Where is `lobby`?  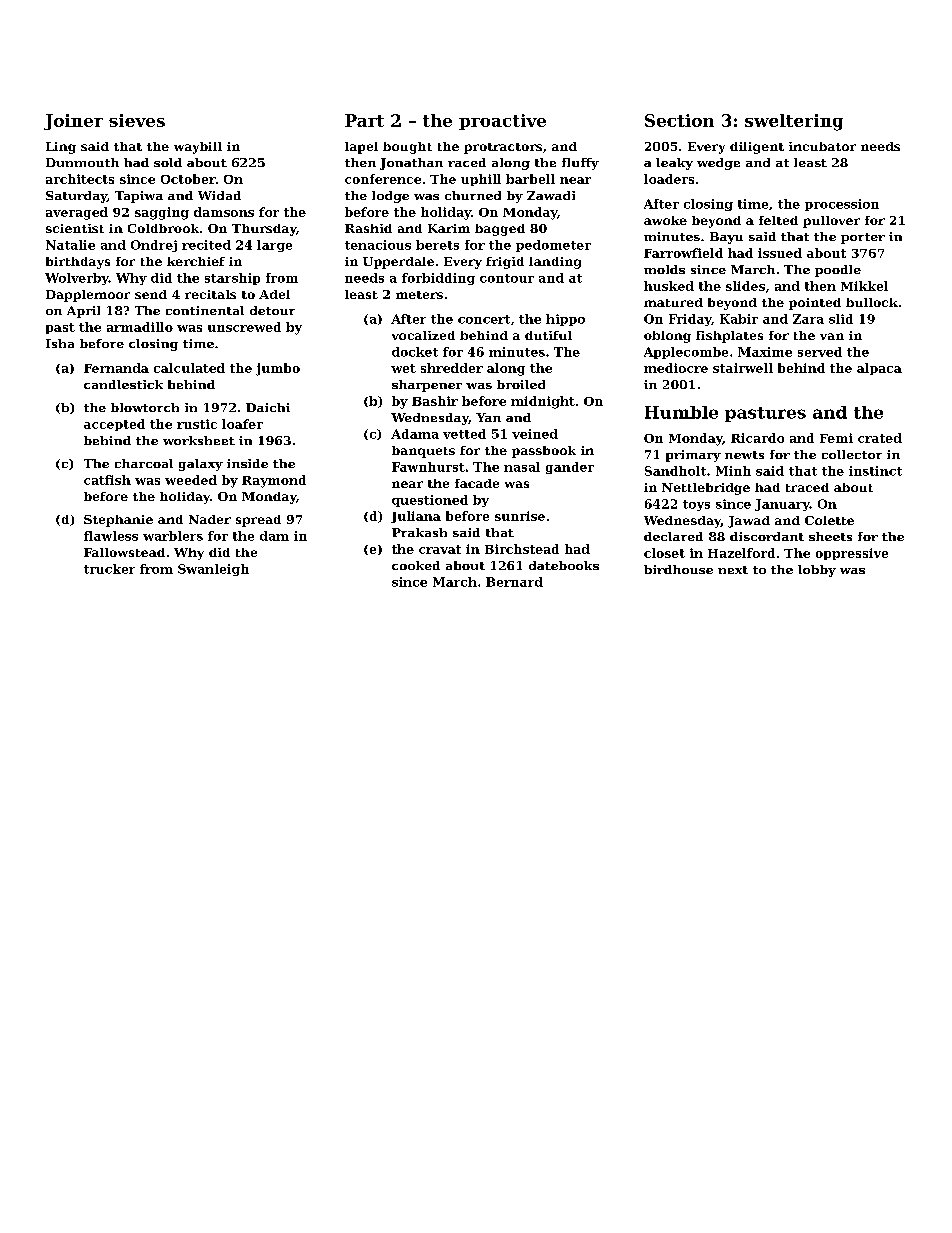 lobby is located at coordinates (817, 571).
